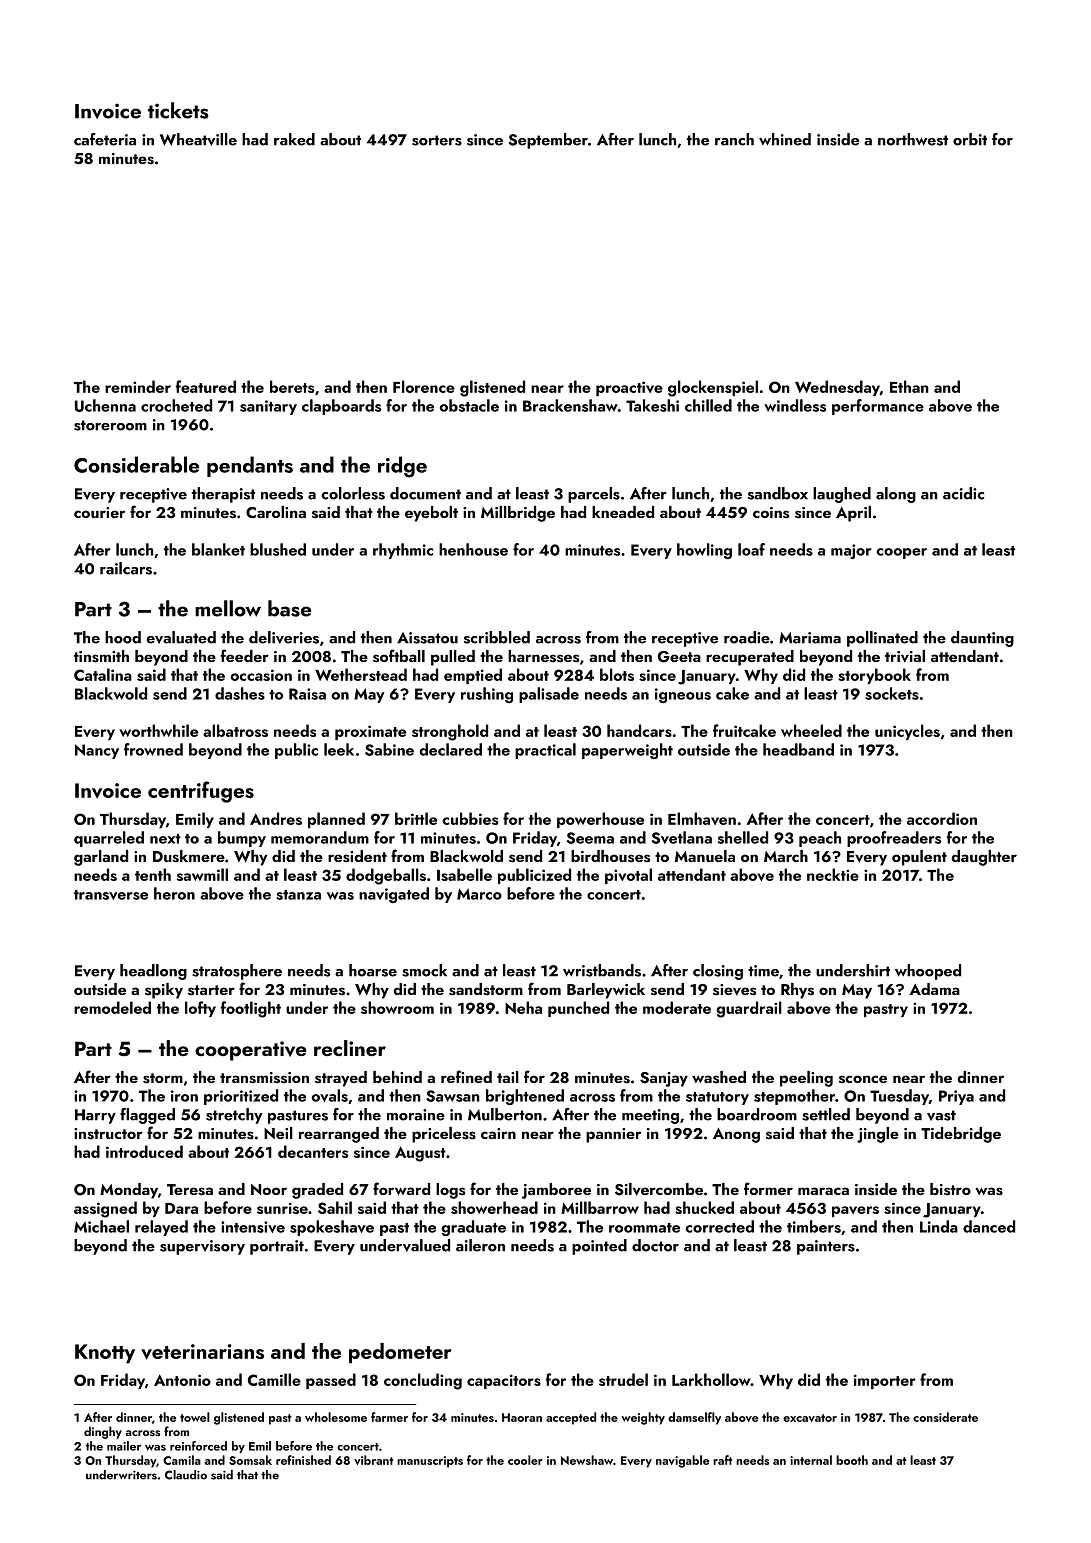  I want to click on orbit, so click(970, 139).
